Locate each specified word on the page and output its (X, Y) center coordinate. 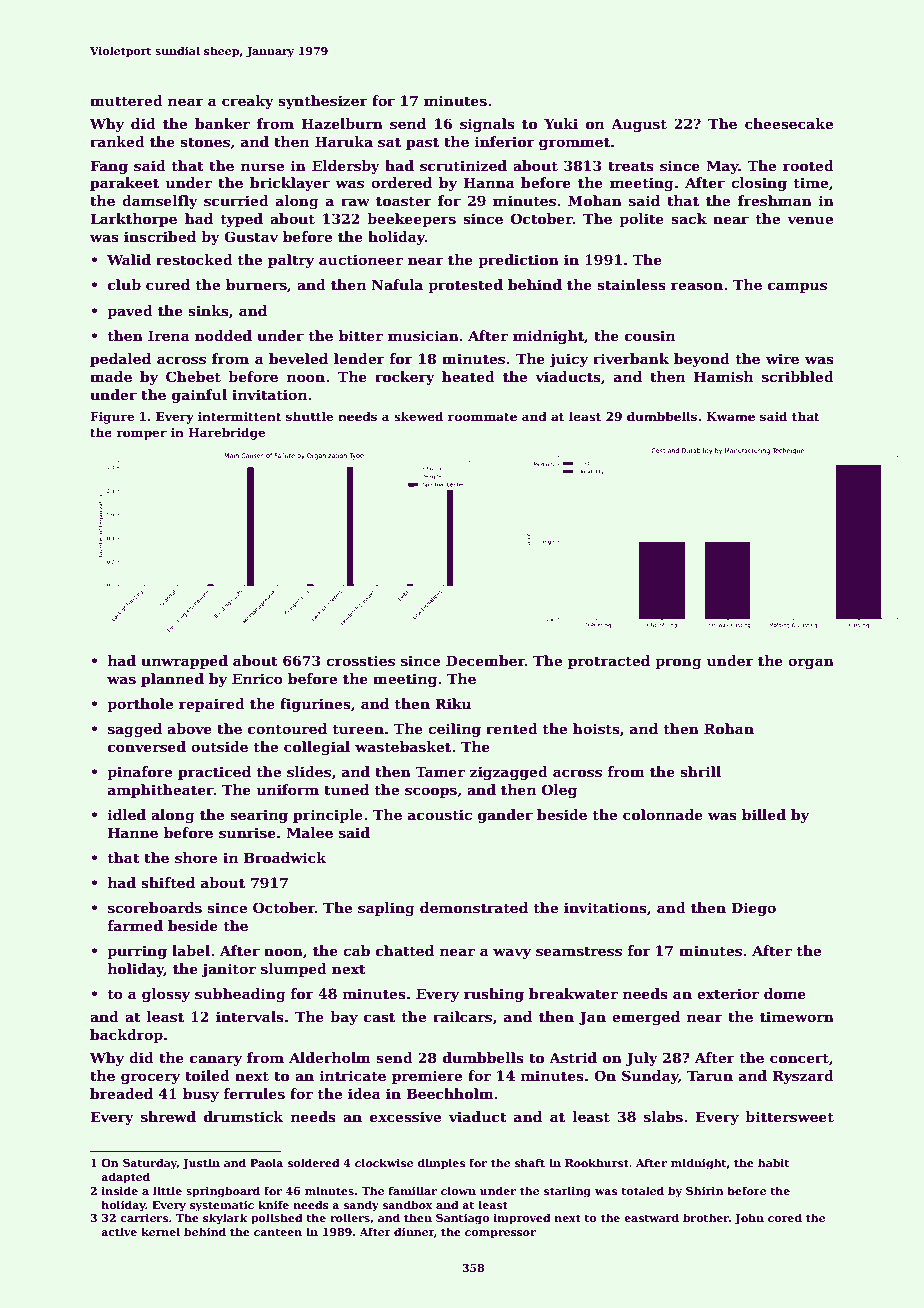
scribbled (798, 376)
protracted (609, 662)
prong (678, 663)
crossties (360, 660)
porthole (140, 705)
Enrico (257, 678)
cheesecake (789, 123)
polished (277, 1219)
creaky (248, 102)
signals (487, 125)
